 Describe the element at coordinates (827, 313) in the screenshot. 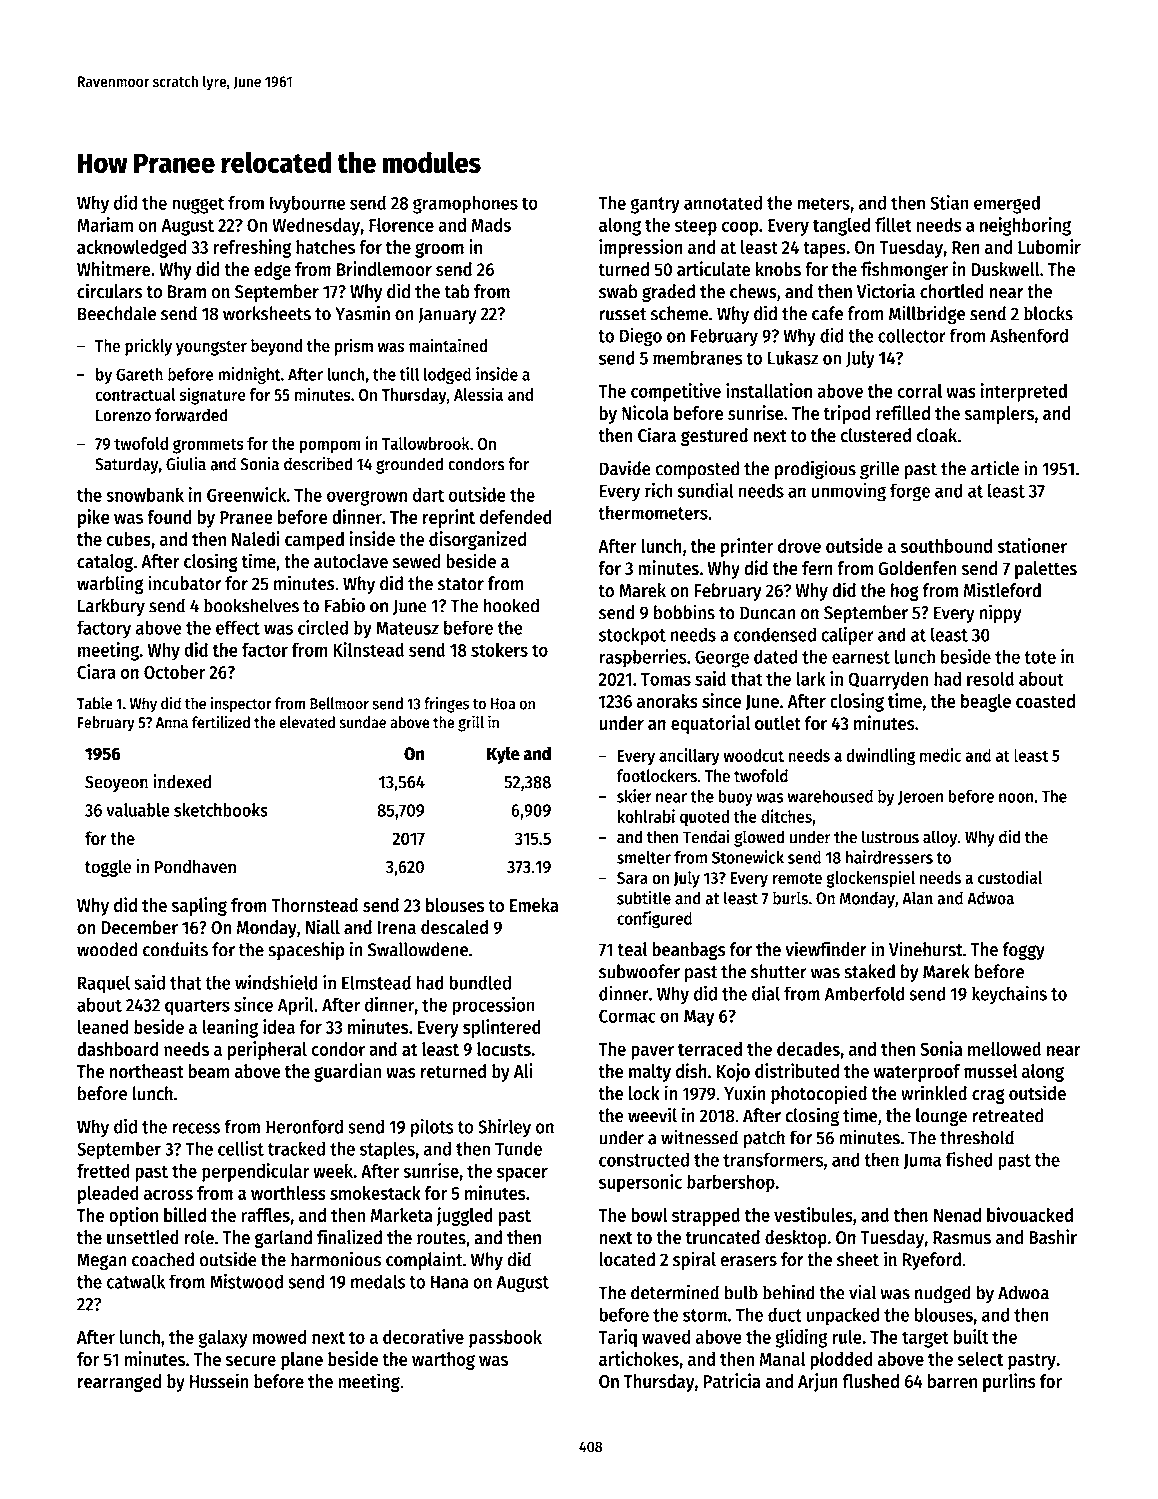

I see `cafe` at that location.
